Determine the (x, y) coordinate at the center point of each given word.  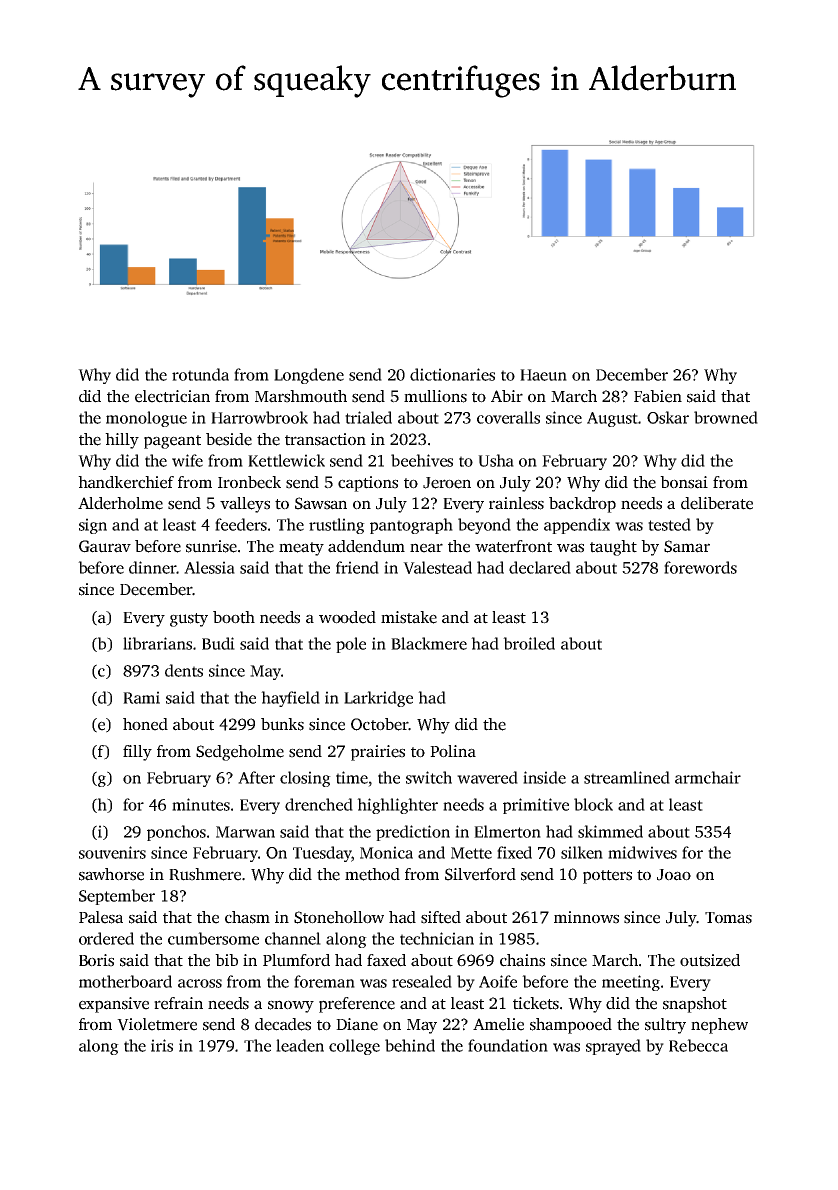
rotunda (200, 374)
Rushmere (205, 874)
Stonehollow (339, 917)
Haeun (543, 375)
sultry (665, 1026)
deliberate (717, 503)
